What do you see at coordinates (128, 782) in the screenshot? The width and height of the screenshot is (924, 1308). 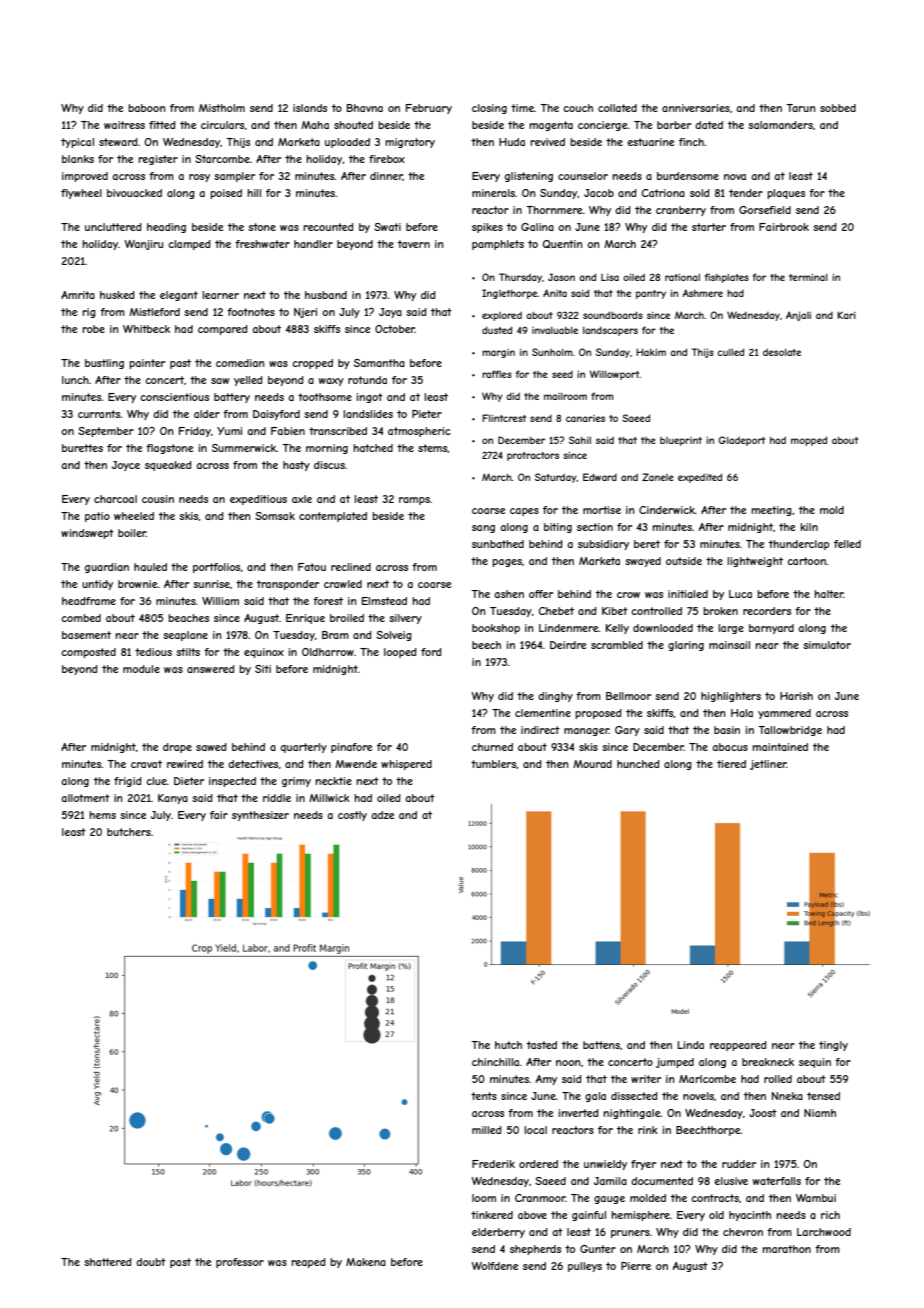 I see `frigid` at bounding box center [128, 782].
